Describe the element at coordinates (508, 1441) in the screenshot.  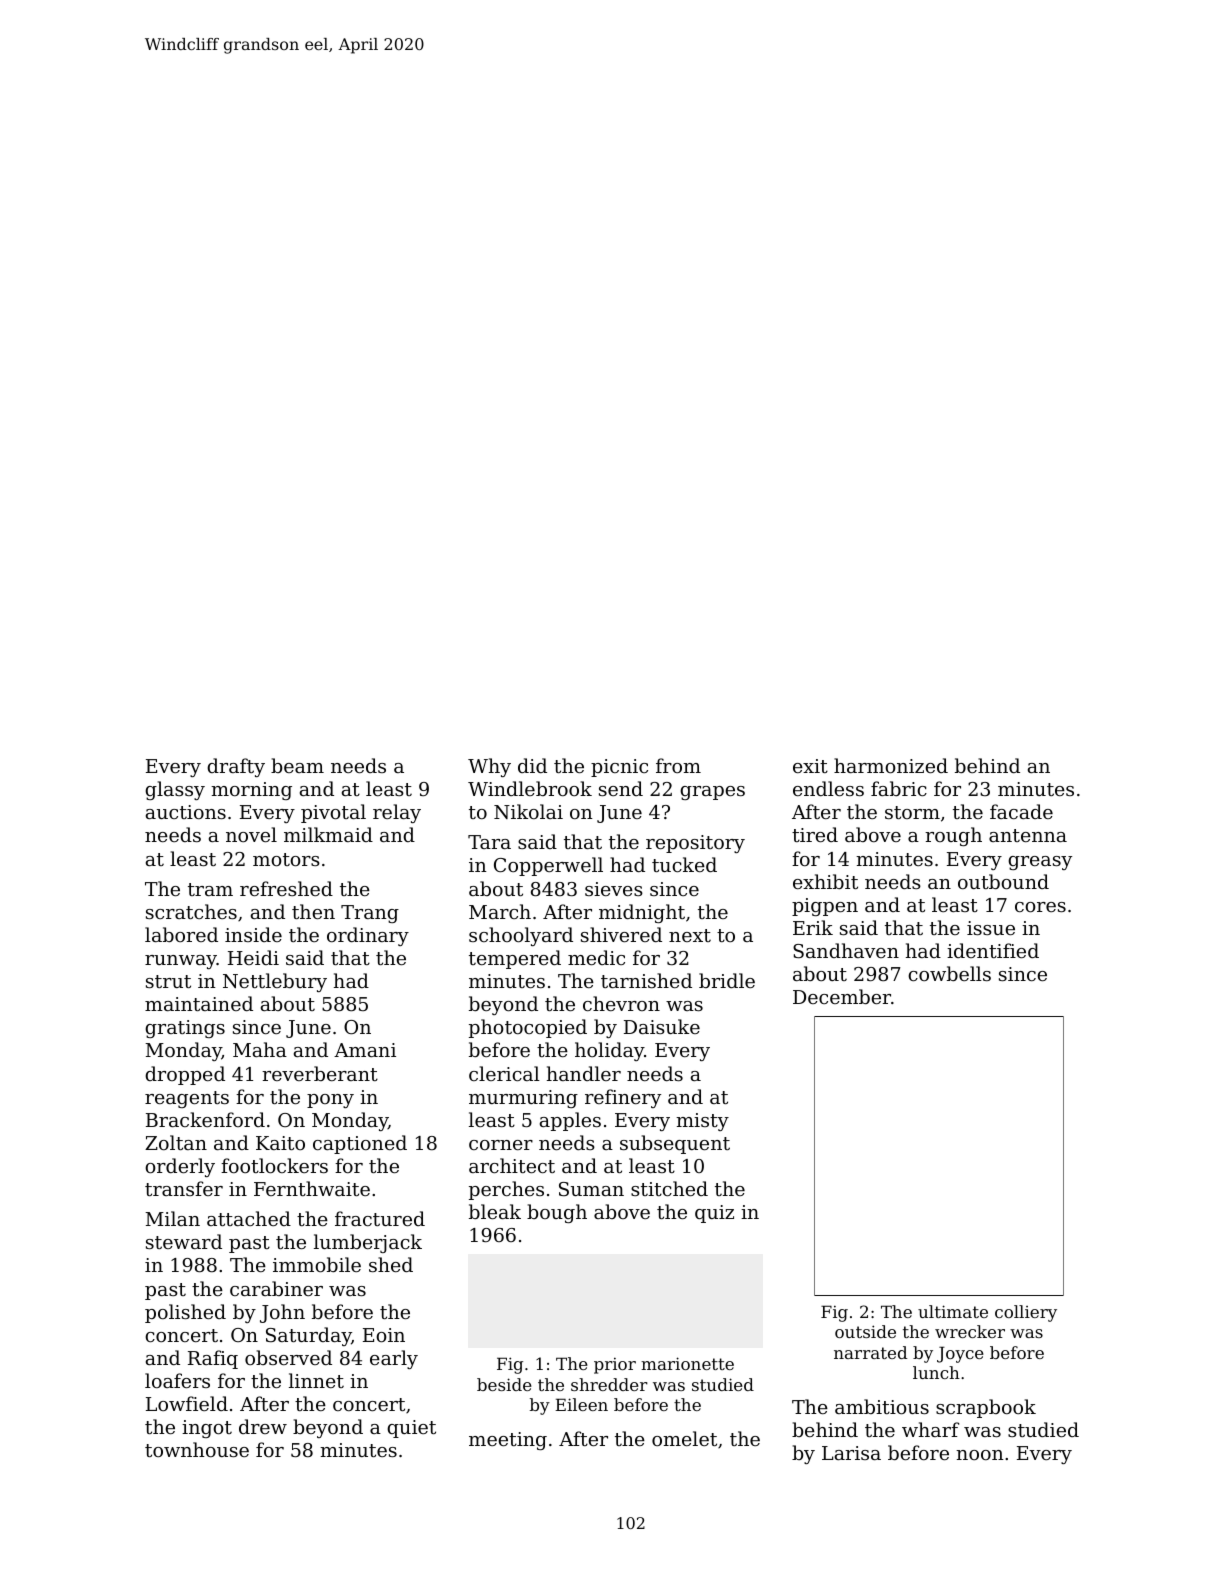
I see `meeting` at that location.
